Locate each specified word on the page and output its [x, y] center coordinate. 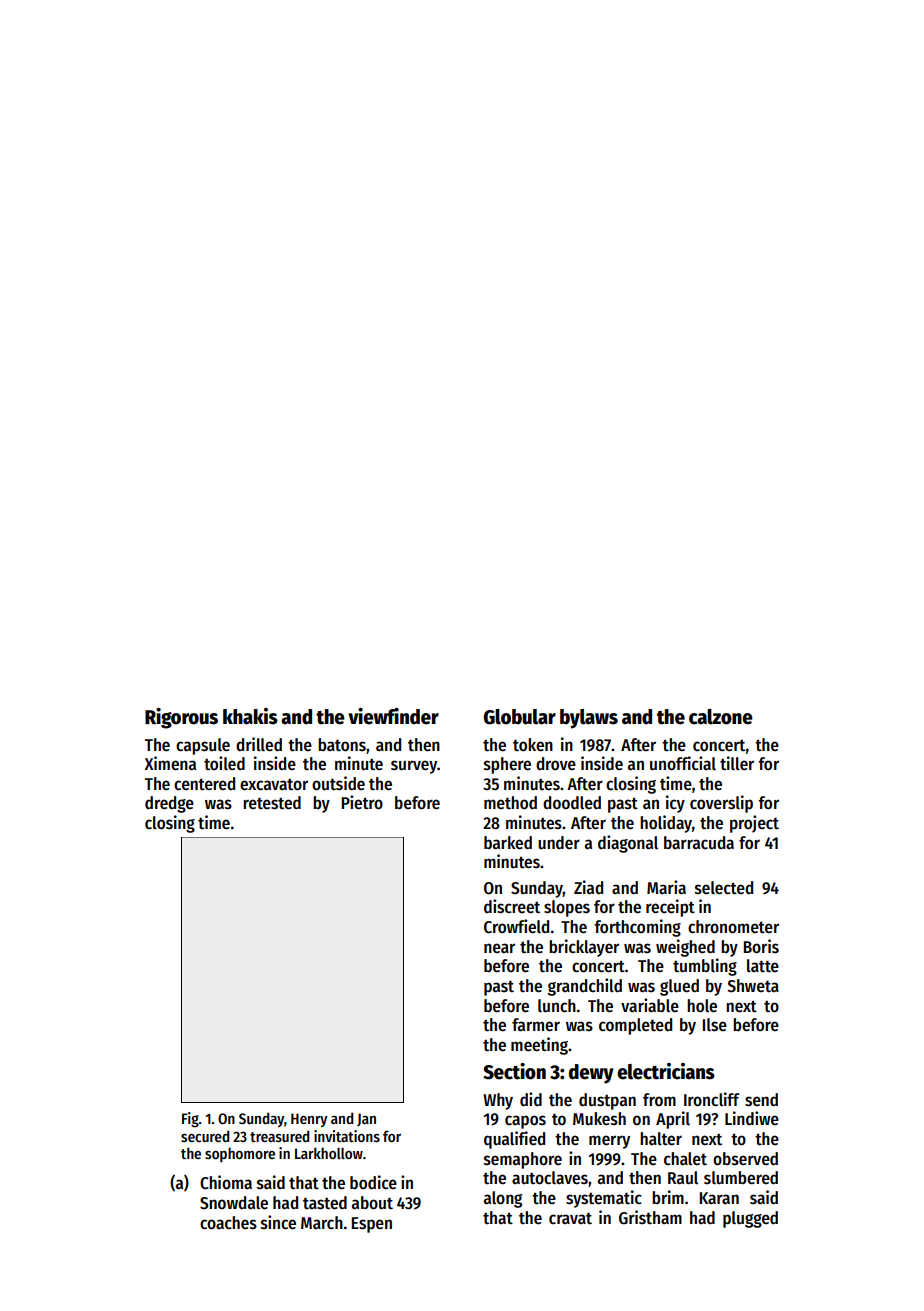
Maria [666, 887]
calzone [721, 717]
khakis [250, 716]
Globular [519, 717]
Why [498, 1101]
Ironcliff [711, 1099]
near [499, 948]
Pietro [362, 802]
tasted [325, 1203]
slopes [567, 908]
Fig [190, 1120]
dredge [169, 804]
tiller [737, 763]
